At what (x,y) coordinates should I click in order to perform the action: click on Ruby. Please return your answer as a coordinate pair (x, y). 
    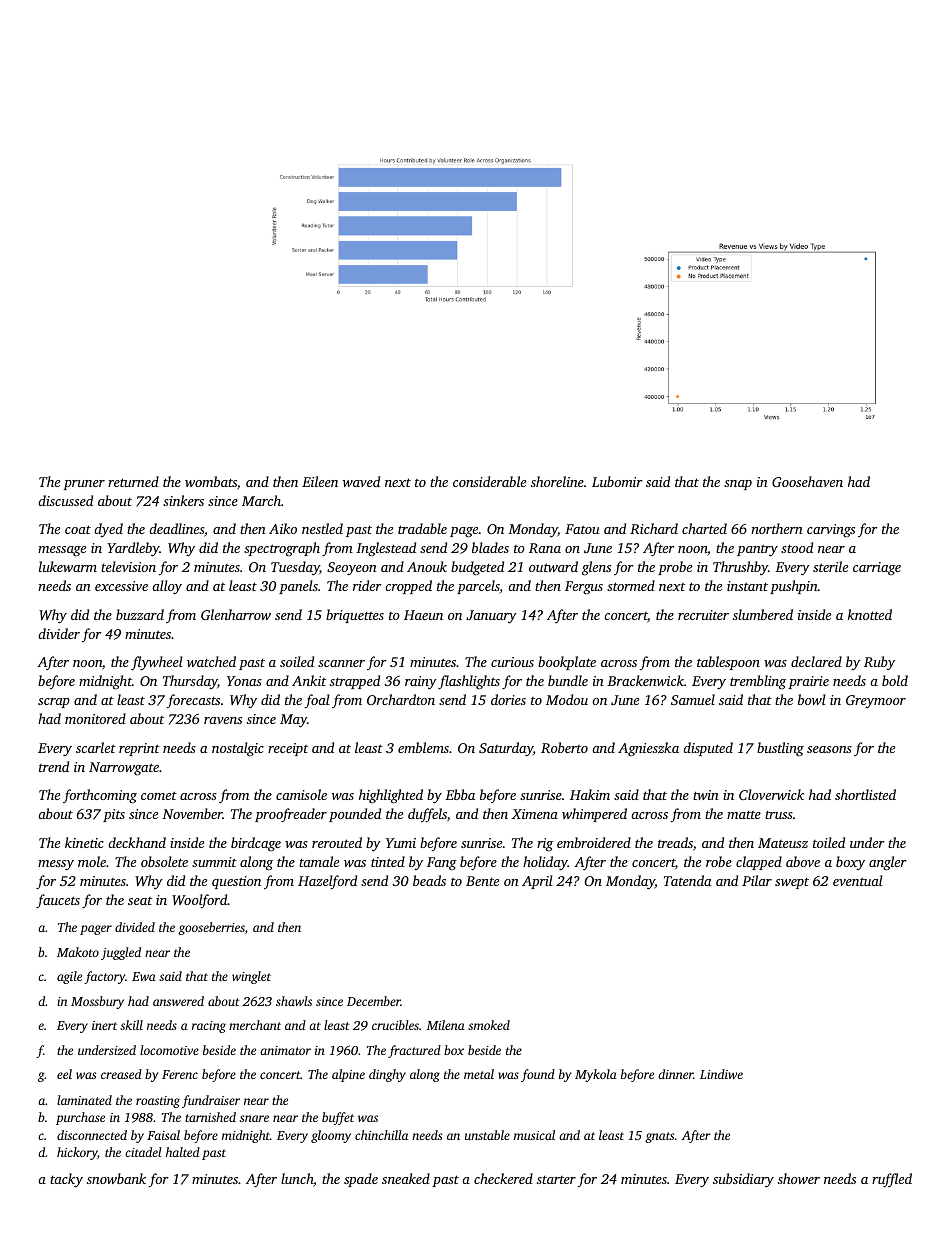
    Looking at the image, I should click on (879, 663).
